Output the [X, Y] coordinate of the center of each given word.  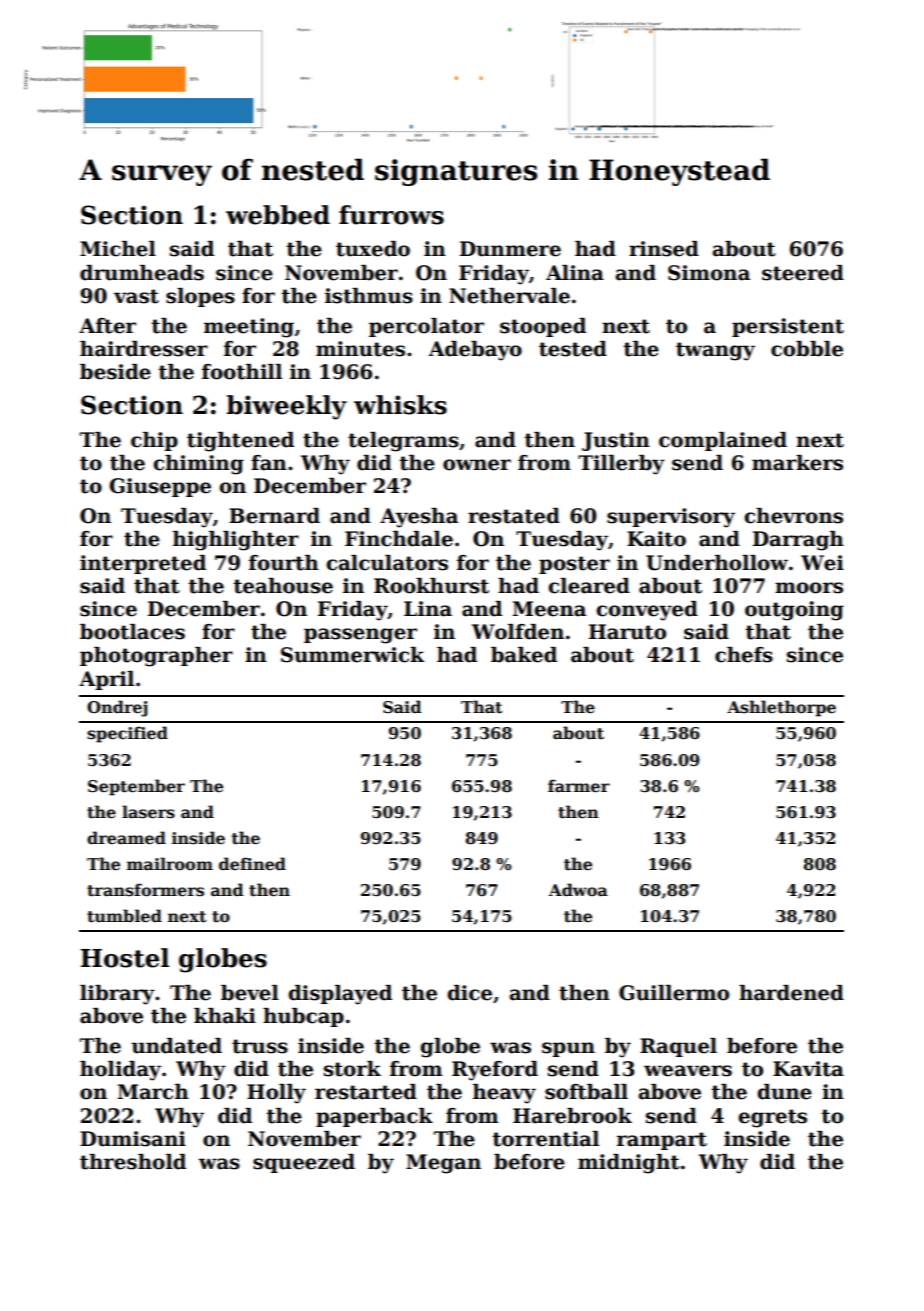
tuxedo [373, 249]
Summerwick [352, 655]
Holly [276, 1094]
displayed [340, 995]
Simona [709, 273]
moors [809, 588]
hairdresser [144, 349]
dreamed [126, 838]
